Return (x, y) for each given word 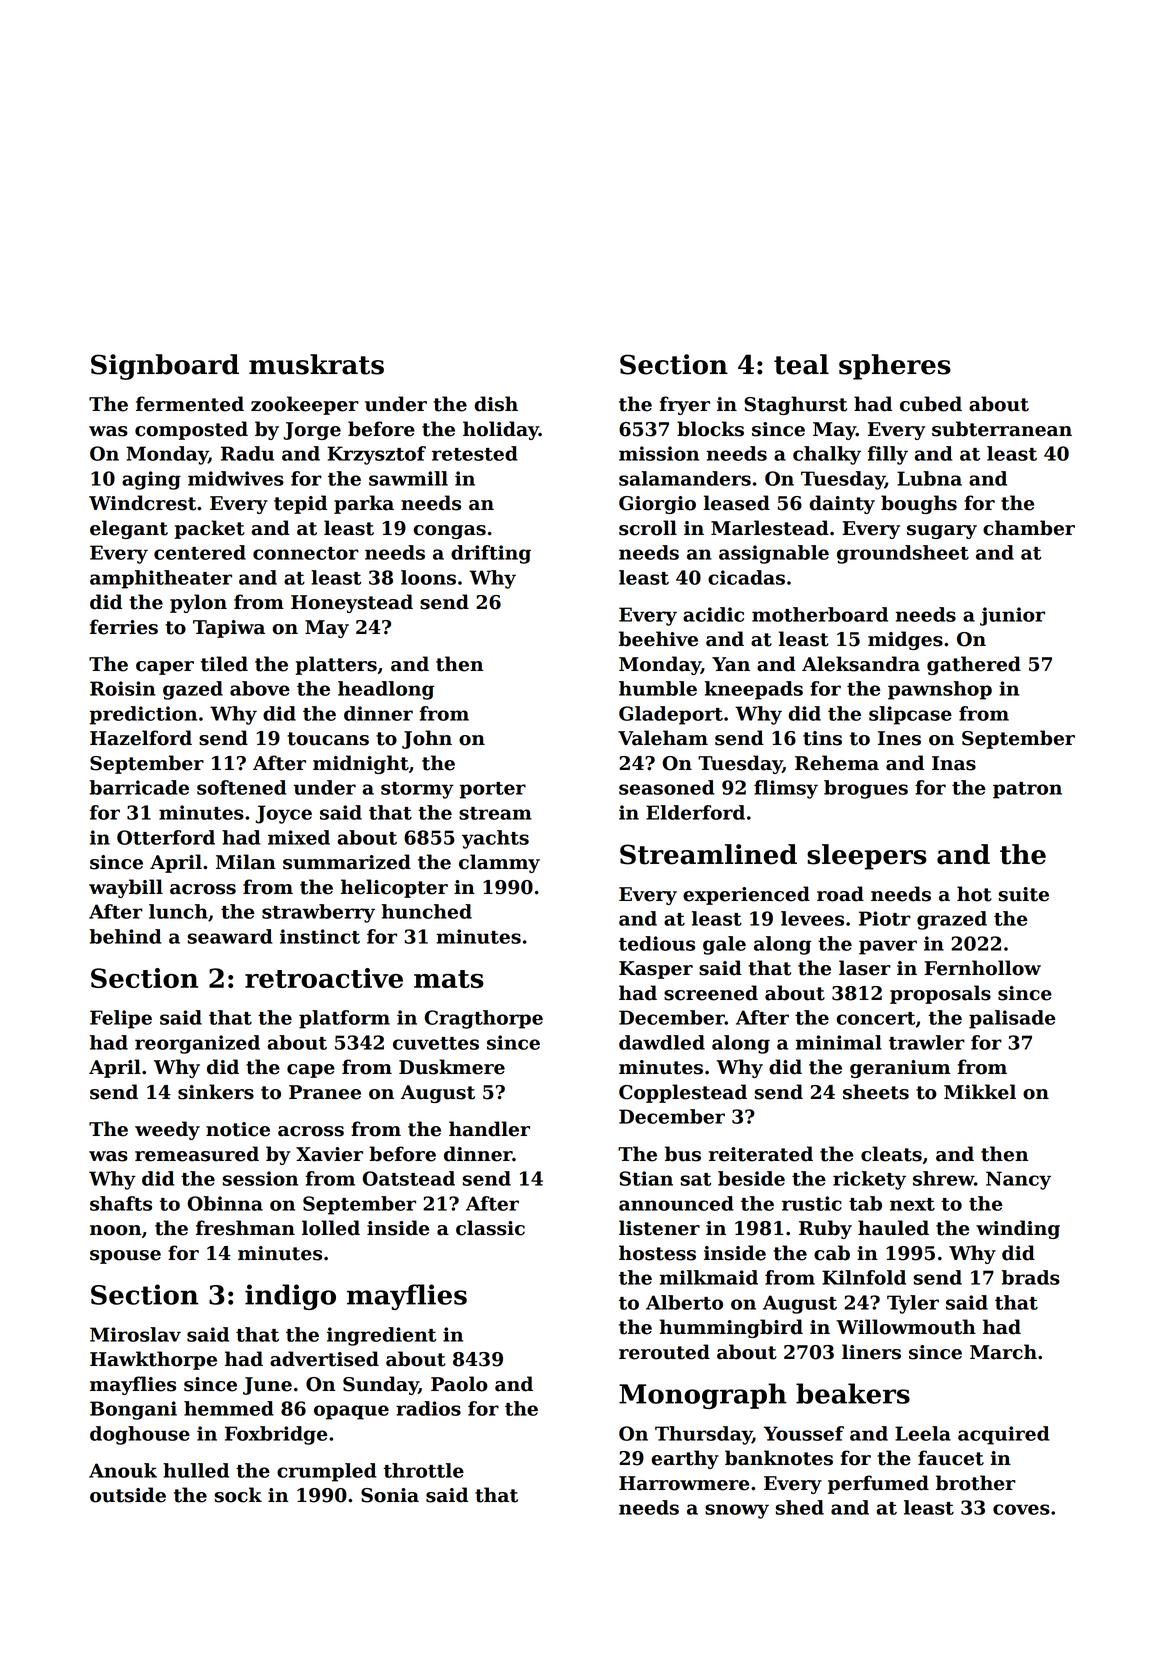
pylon (198, 603)
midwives (236, 478)
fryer (685, 405)
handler (489, 1129)
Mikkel (980, 1092)
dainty (842, 504)
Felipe (121, 1019)
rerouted (664, 1352)
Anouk (123, 1470)
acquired (1004, 1435)
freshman (245, 1228)
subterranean (1002, 429)
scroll (648, 528)
